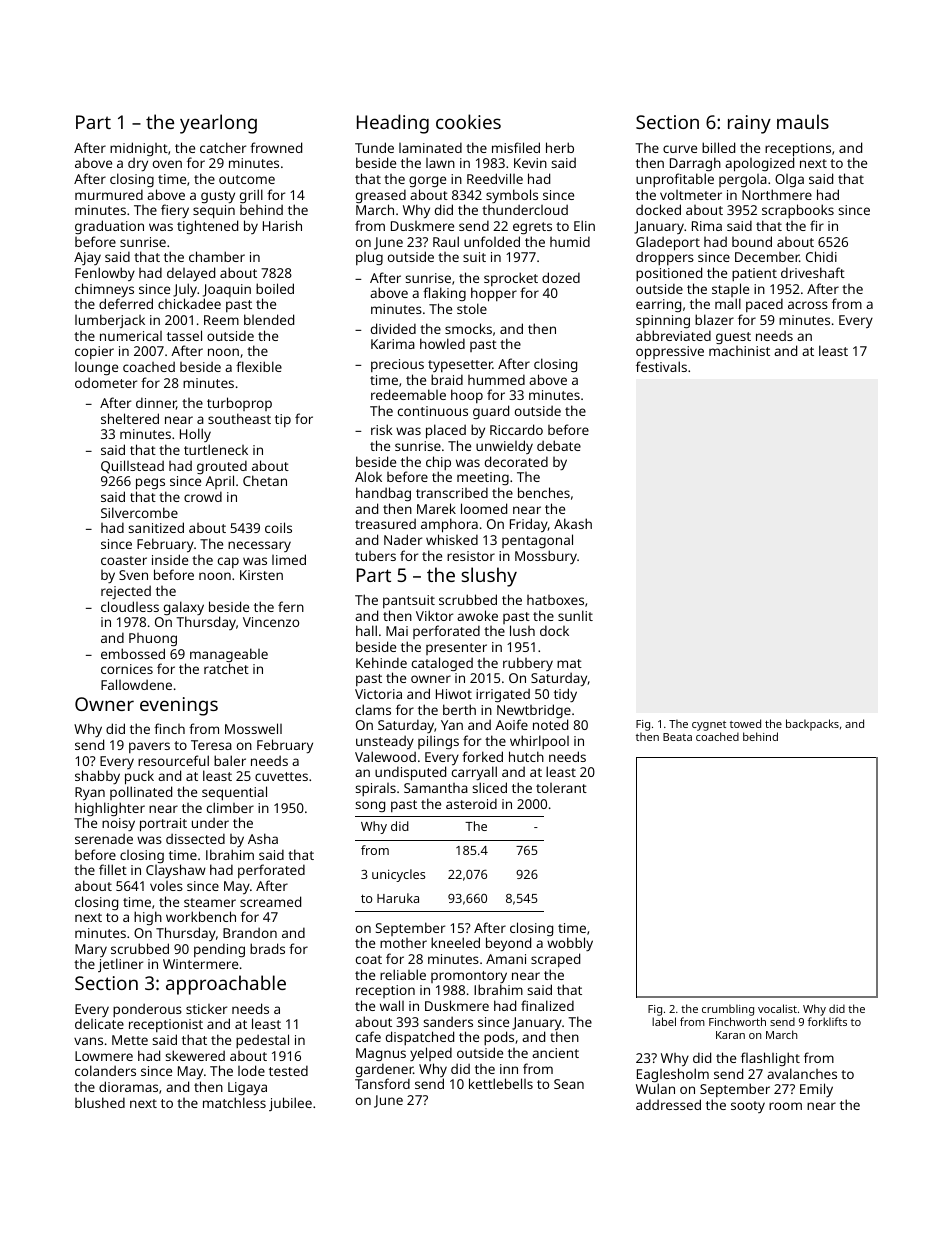 The width and height of the screenshot is (952, 1233). What do you see at coordinates (251, 196) in the screenshot?
I see `grill` at bounding box center [251, 196].
